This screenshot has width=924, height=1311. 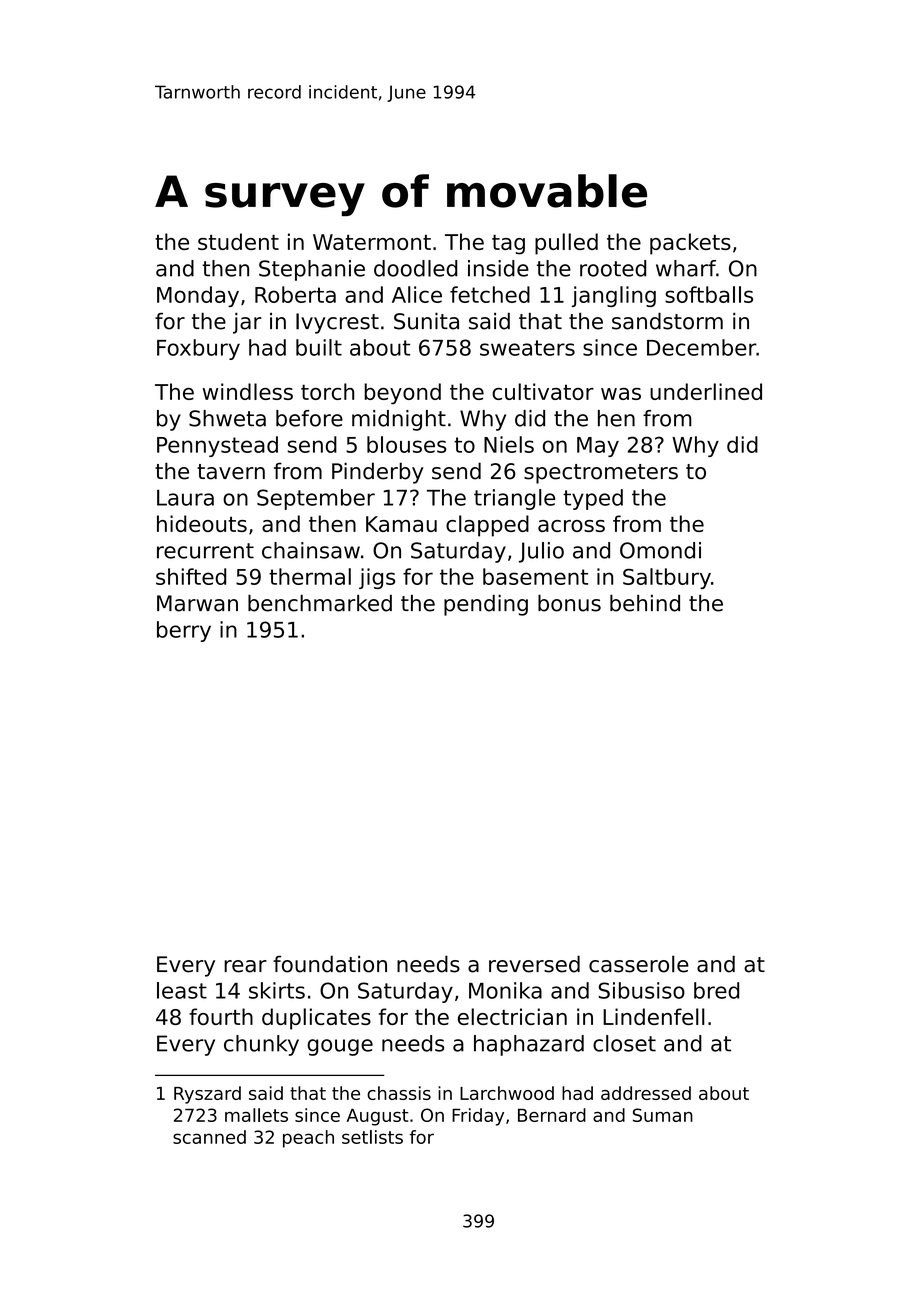 What do you see at coordinates (486, 605) in the screenshot?
I see `pending` at bounding box center [486, 605].
